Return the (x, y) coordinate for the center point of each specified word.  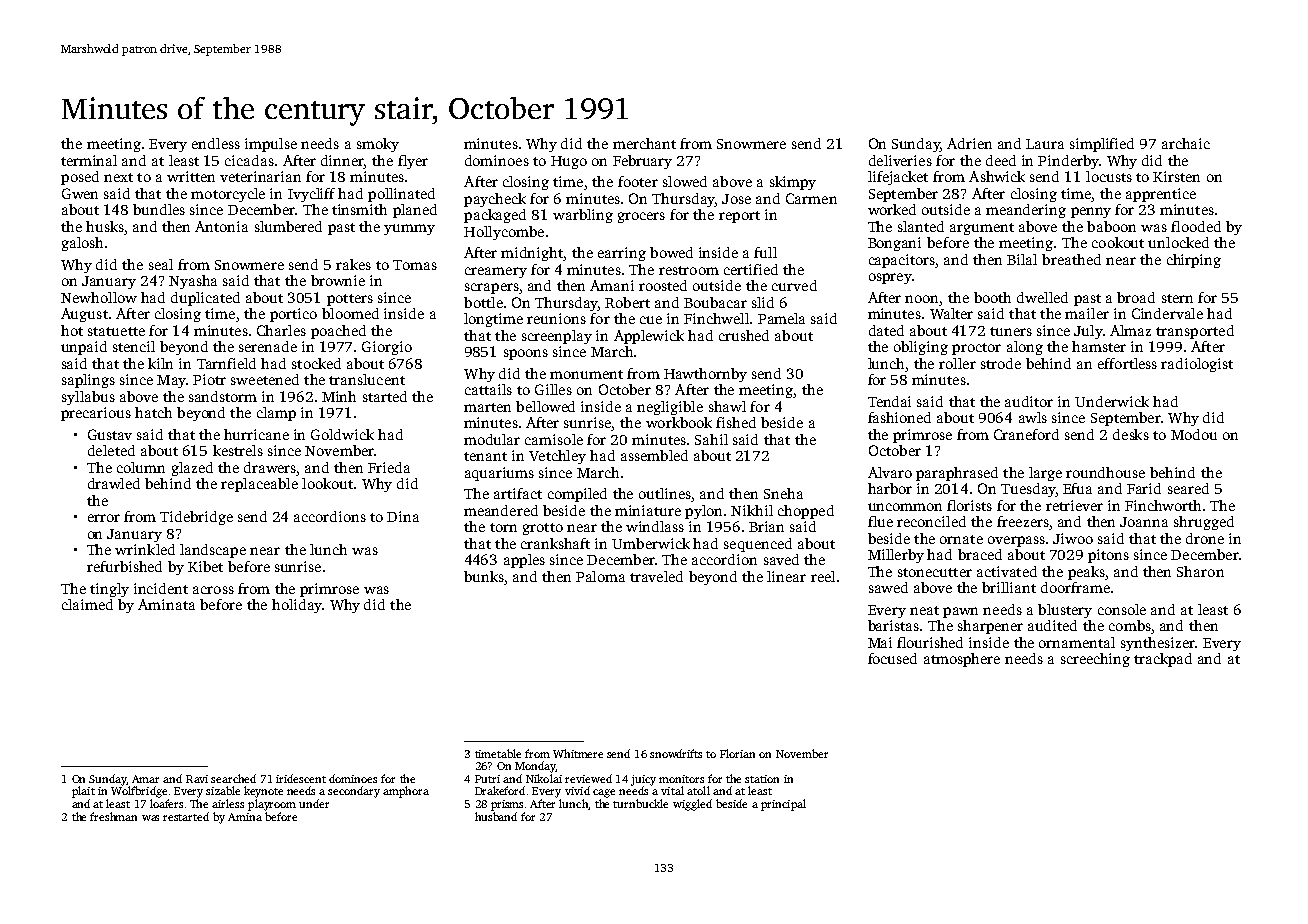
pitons (1108, 556)
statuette (116, 331)
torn (503, 527)
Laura (1045, 144)
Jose (736, 199)
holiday (297, 606)
